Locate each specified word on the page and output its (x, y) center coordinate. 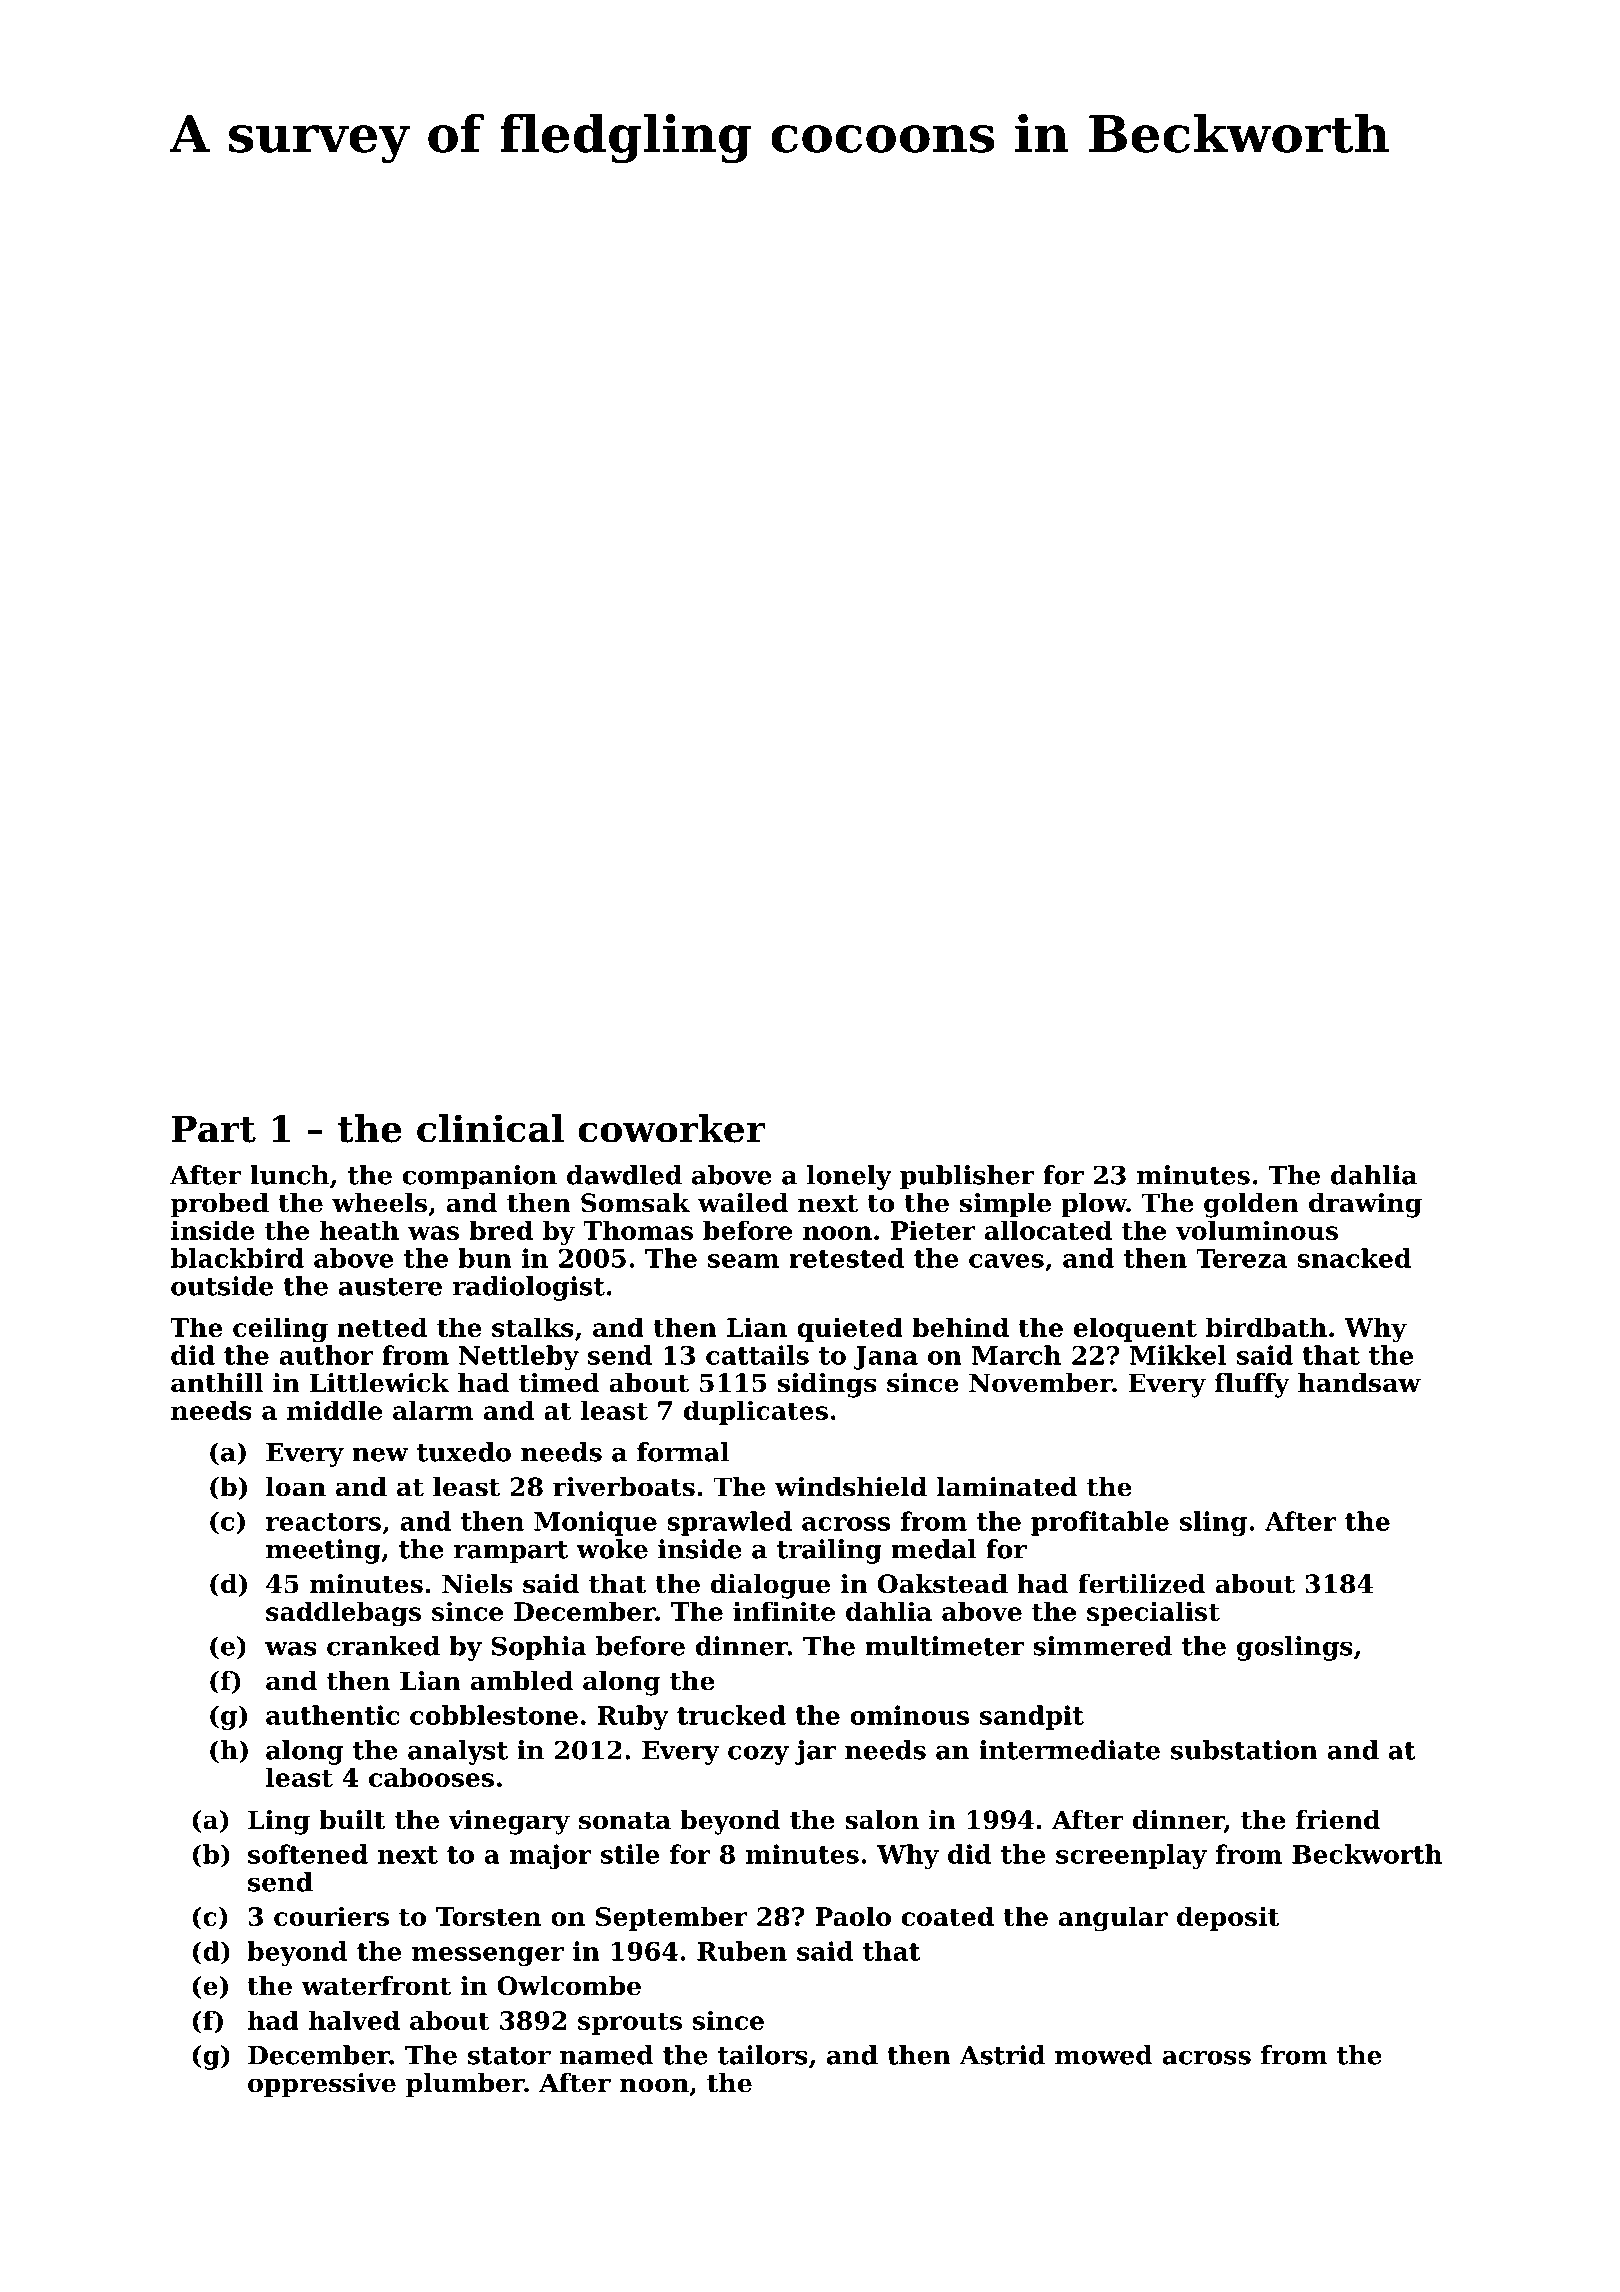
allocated (1048, 1230)
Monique (595, 1523)
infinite (784, 1611)
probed (220, 1205)
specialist (1153, 1613)
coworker (672, 1128)
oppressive (322, 2085)
